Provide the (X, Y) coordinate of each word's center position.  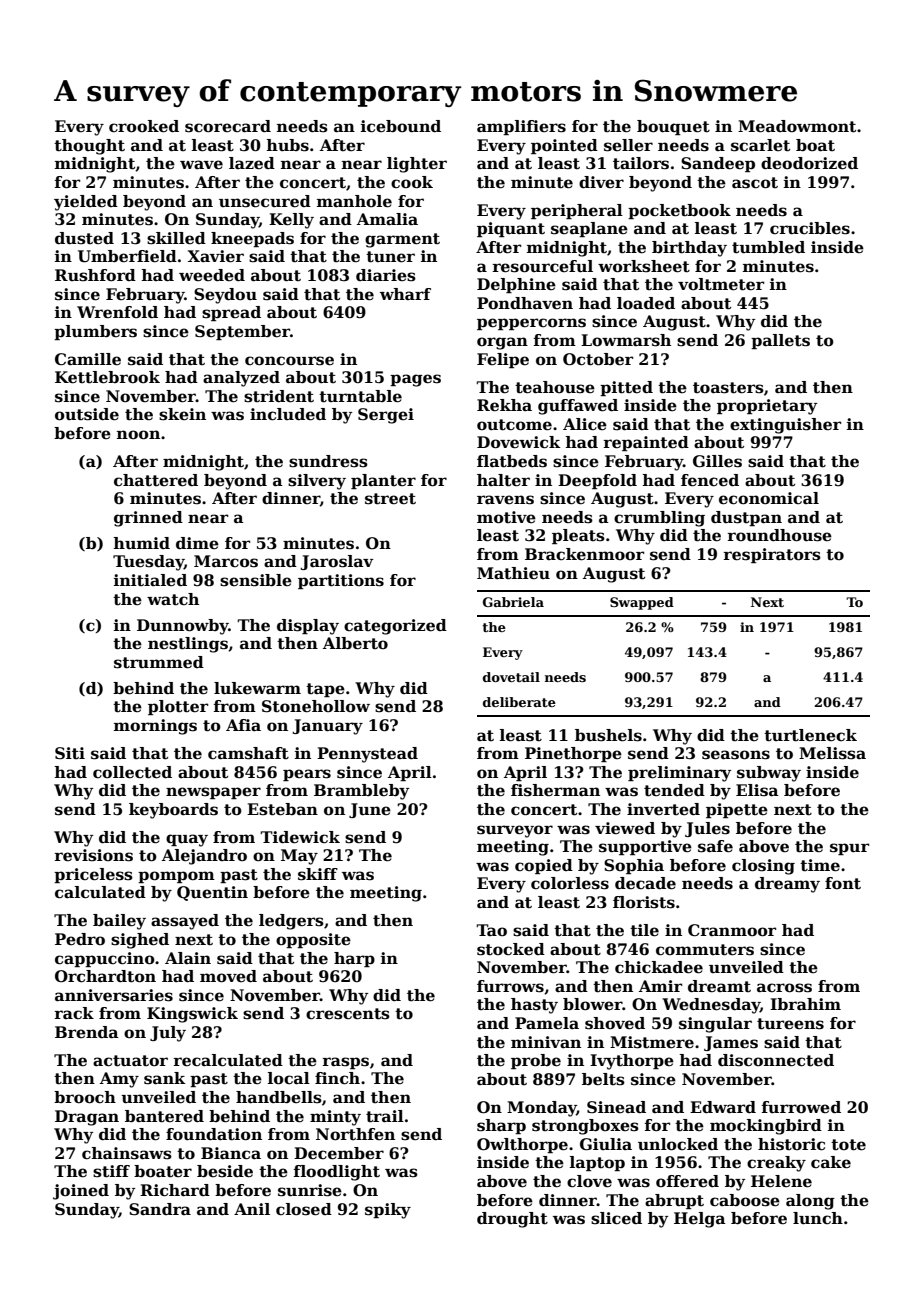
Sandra (160, 1209)
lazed (252, 163)
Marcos (226, 561)
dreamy (787, 885)
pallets (780, 341)
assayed (185, 922)
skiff (318, 874)
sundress (328, 461)
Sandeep (718, 164)
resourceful (542, 266)
